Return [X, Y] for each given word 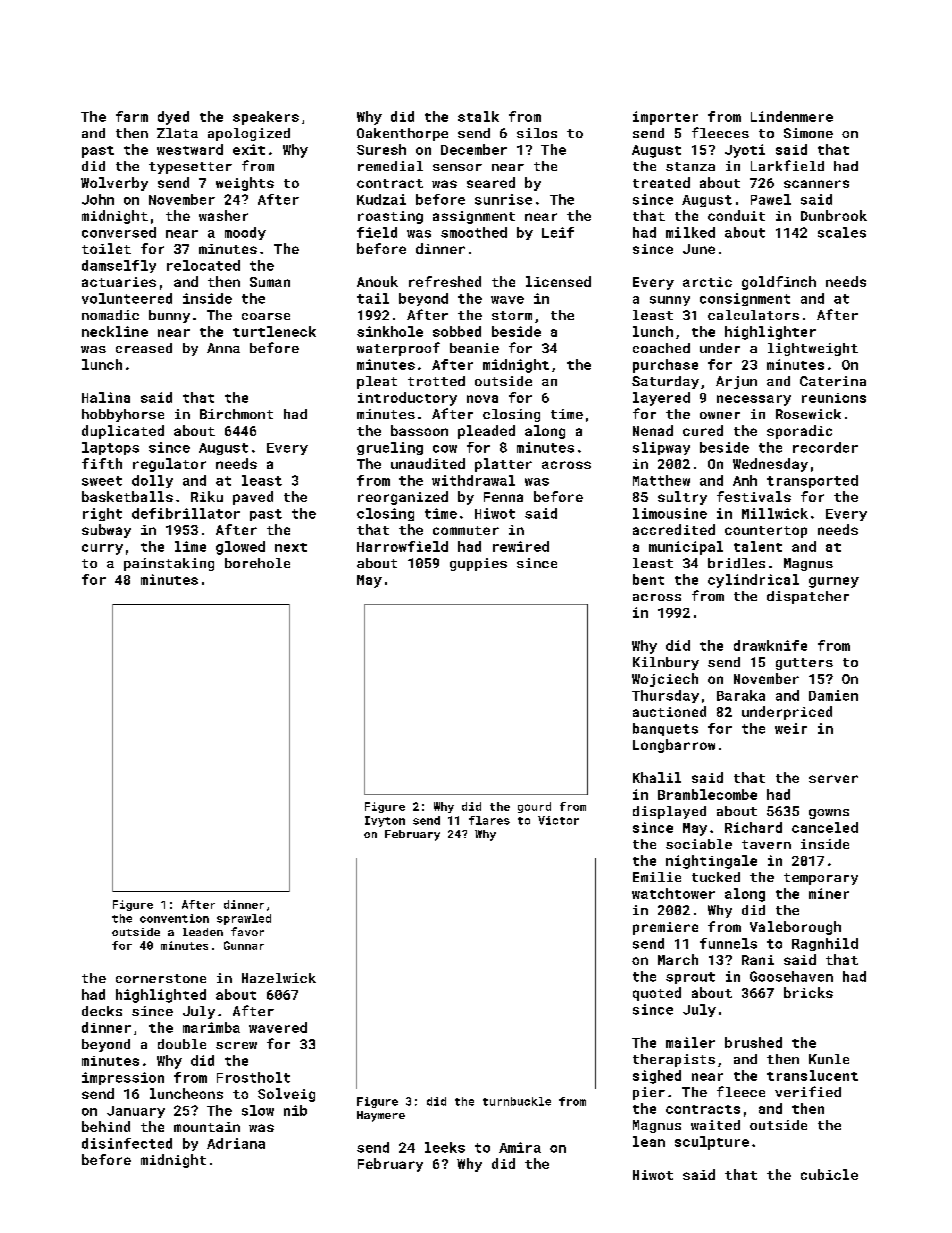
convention [174, 918]
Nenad [653, 430]
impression [123, 1078]
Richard [753, 827]
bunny [169, 316]
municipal [686, 548]
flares [489, 820]
